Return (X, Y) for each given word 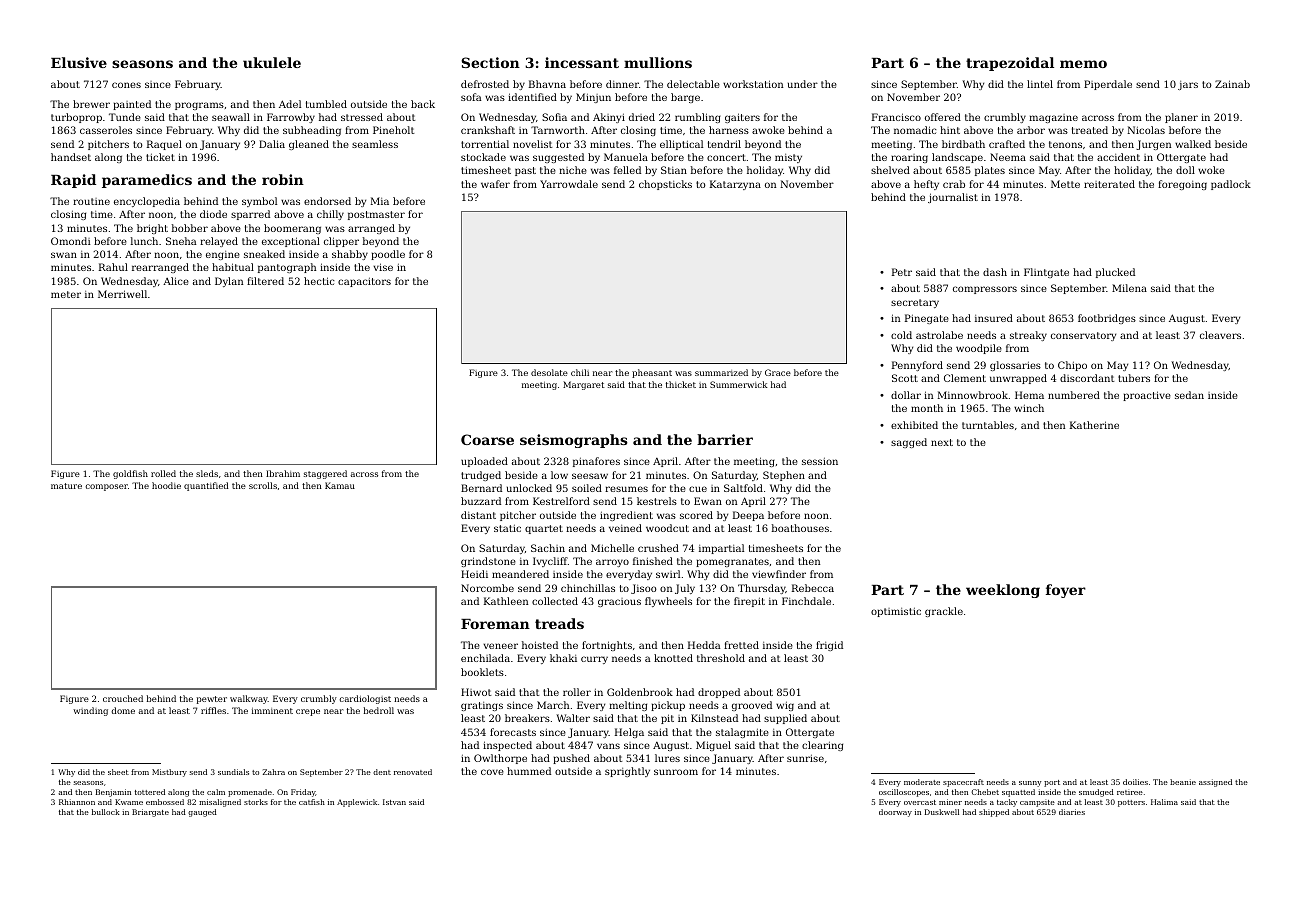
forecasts (513, 732)
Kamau (340, 485)
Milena (1129, 288)
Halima (1164, 802)
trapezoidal (1010, 64)
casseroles (106, 130)
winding (90, 711)
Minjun (593, 98)
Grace (778, 372)
